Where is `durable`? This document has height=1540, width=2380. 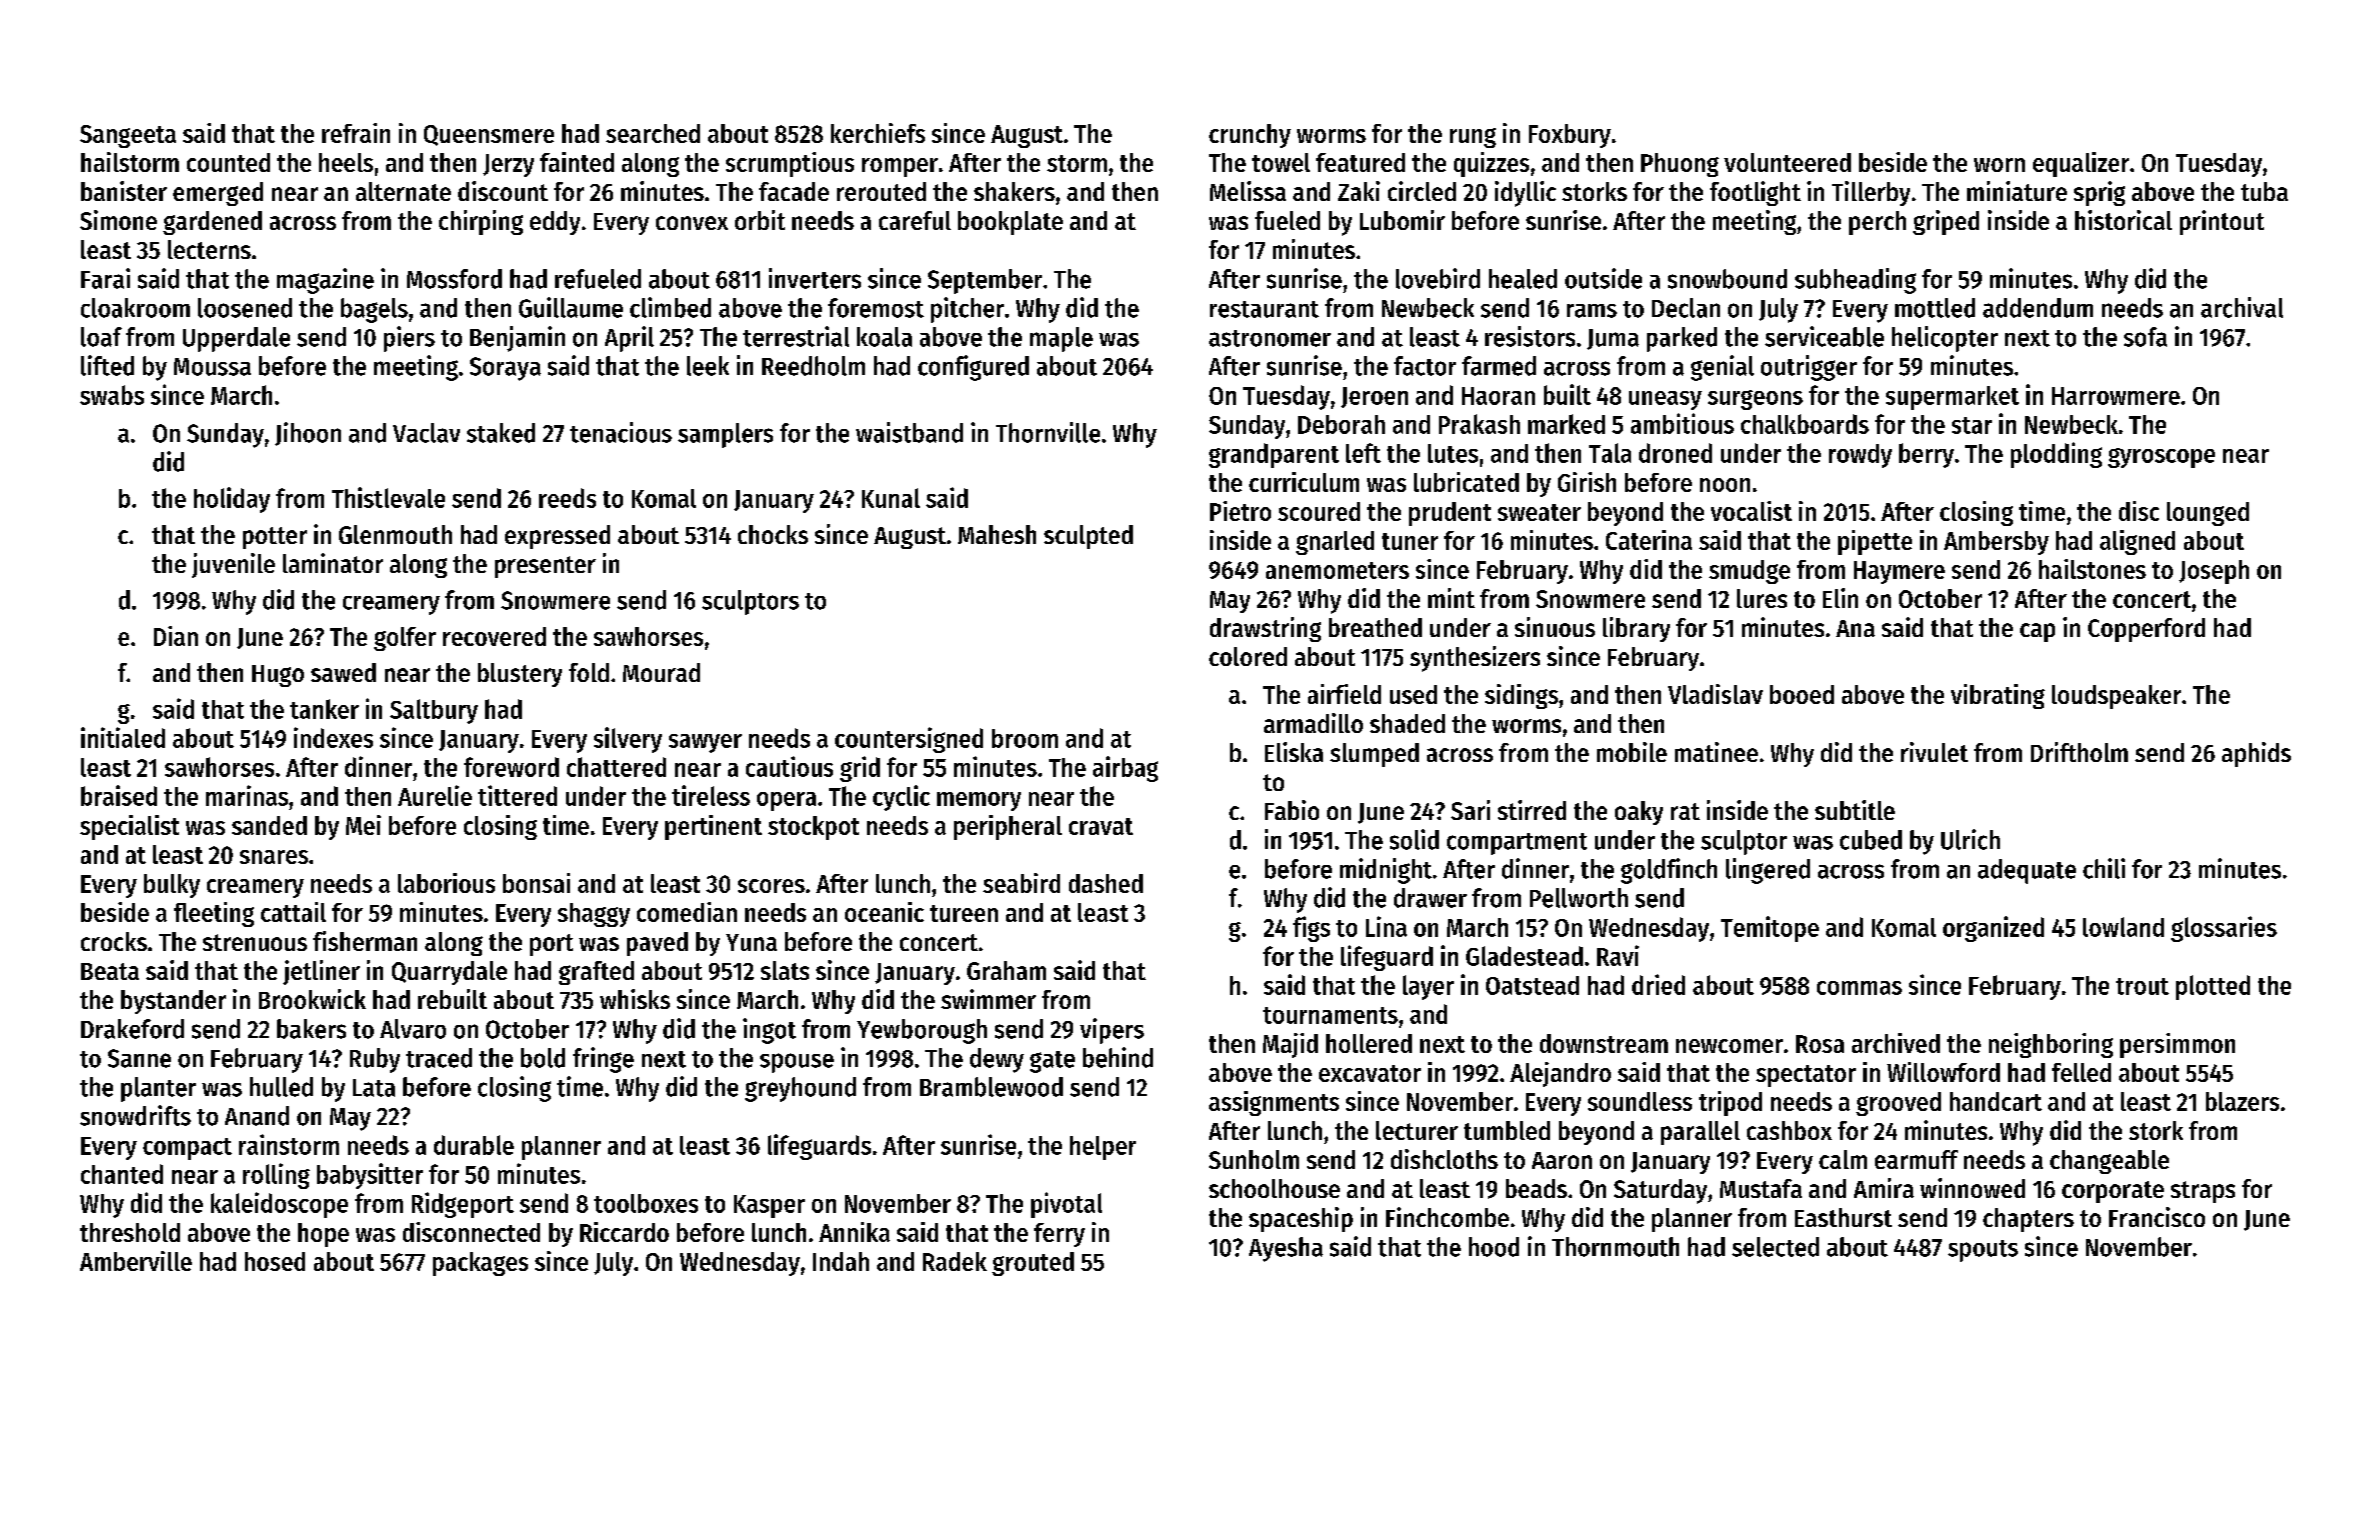 durable is located at coordinates (474, 1145).
